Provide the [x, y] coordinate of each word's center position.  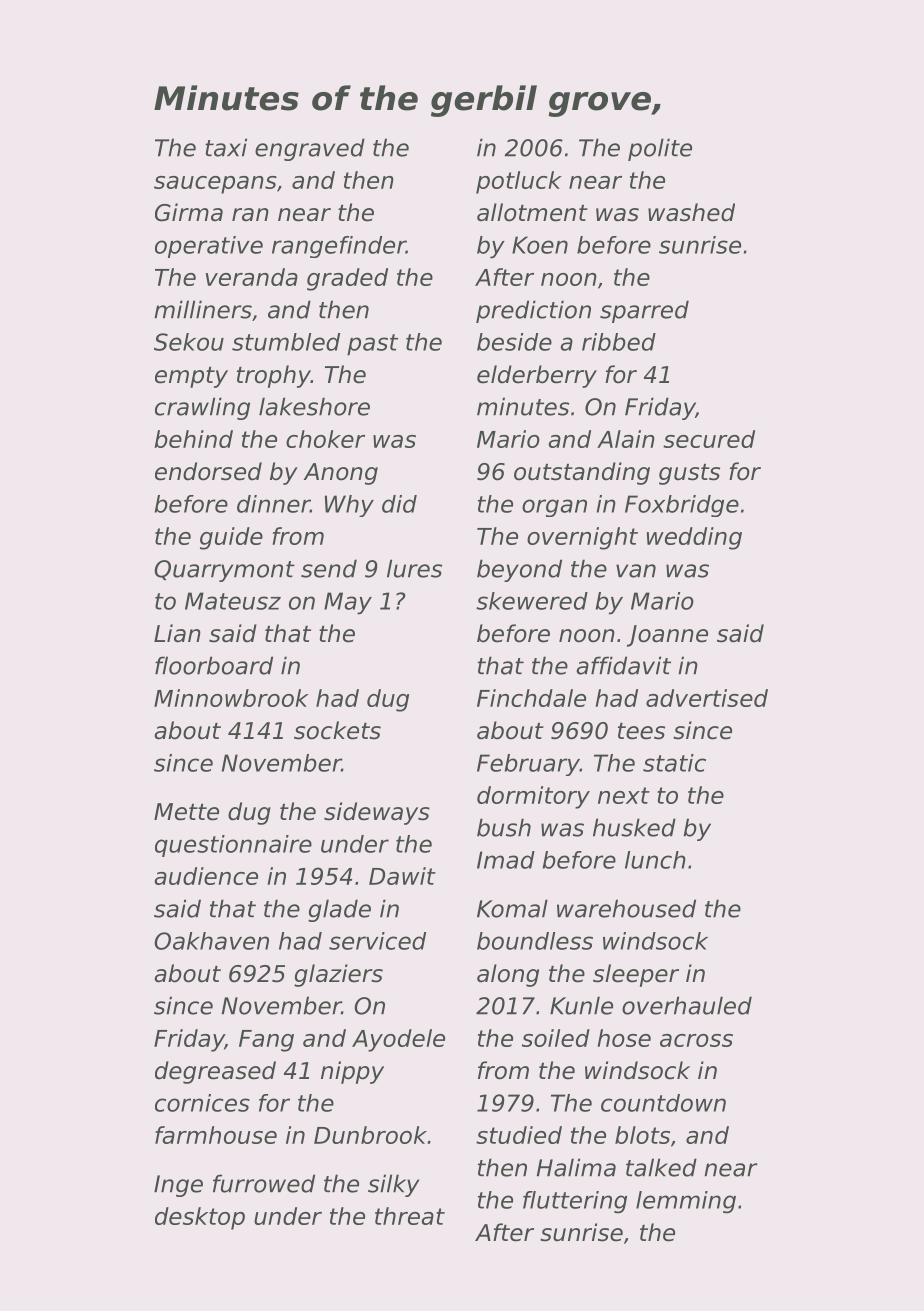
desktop [200, 1218]
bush [504, 827]
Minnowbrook [231, 698]
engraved [310, 149]
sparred [644, 311]
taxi [226, 147]
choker [325, 439]
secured [709, 439]
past [372, 345]
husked [634, 827]
